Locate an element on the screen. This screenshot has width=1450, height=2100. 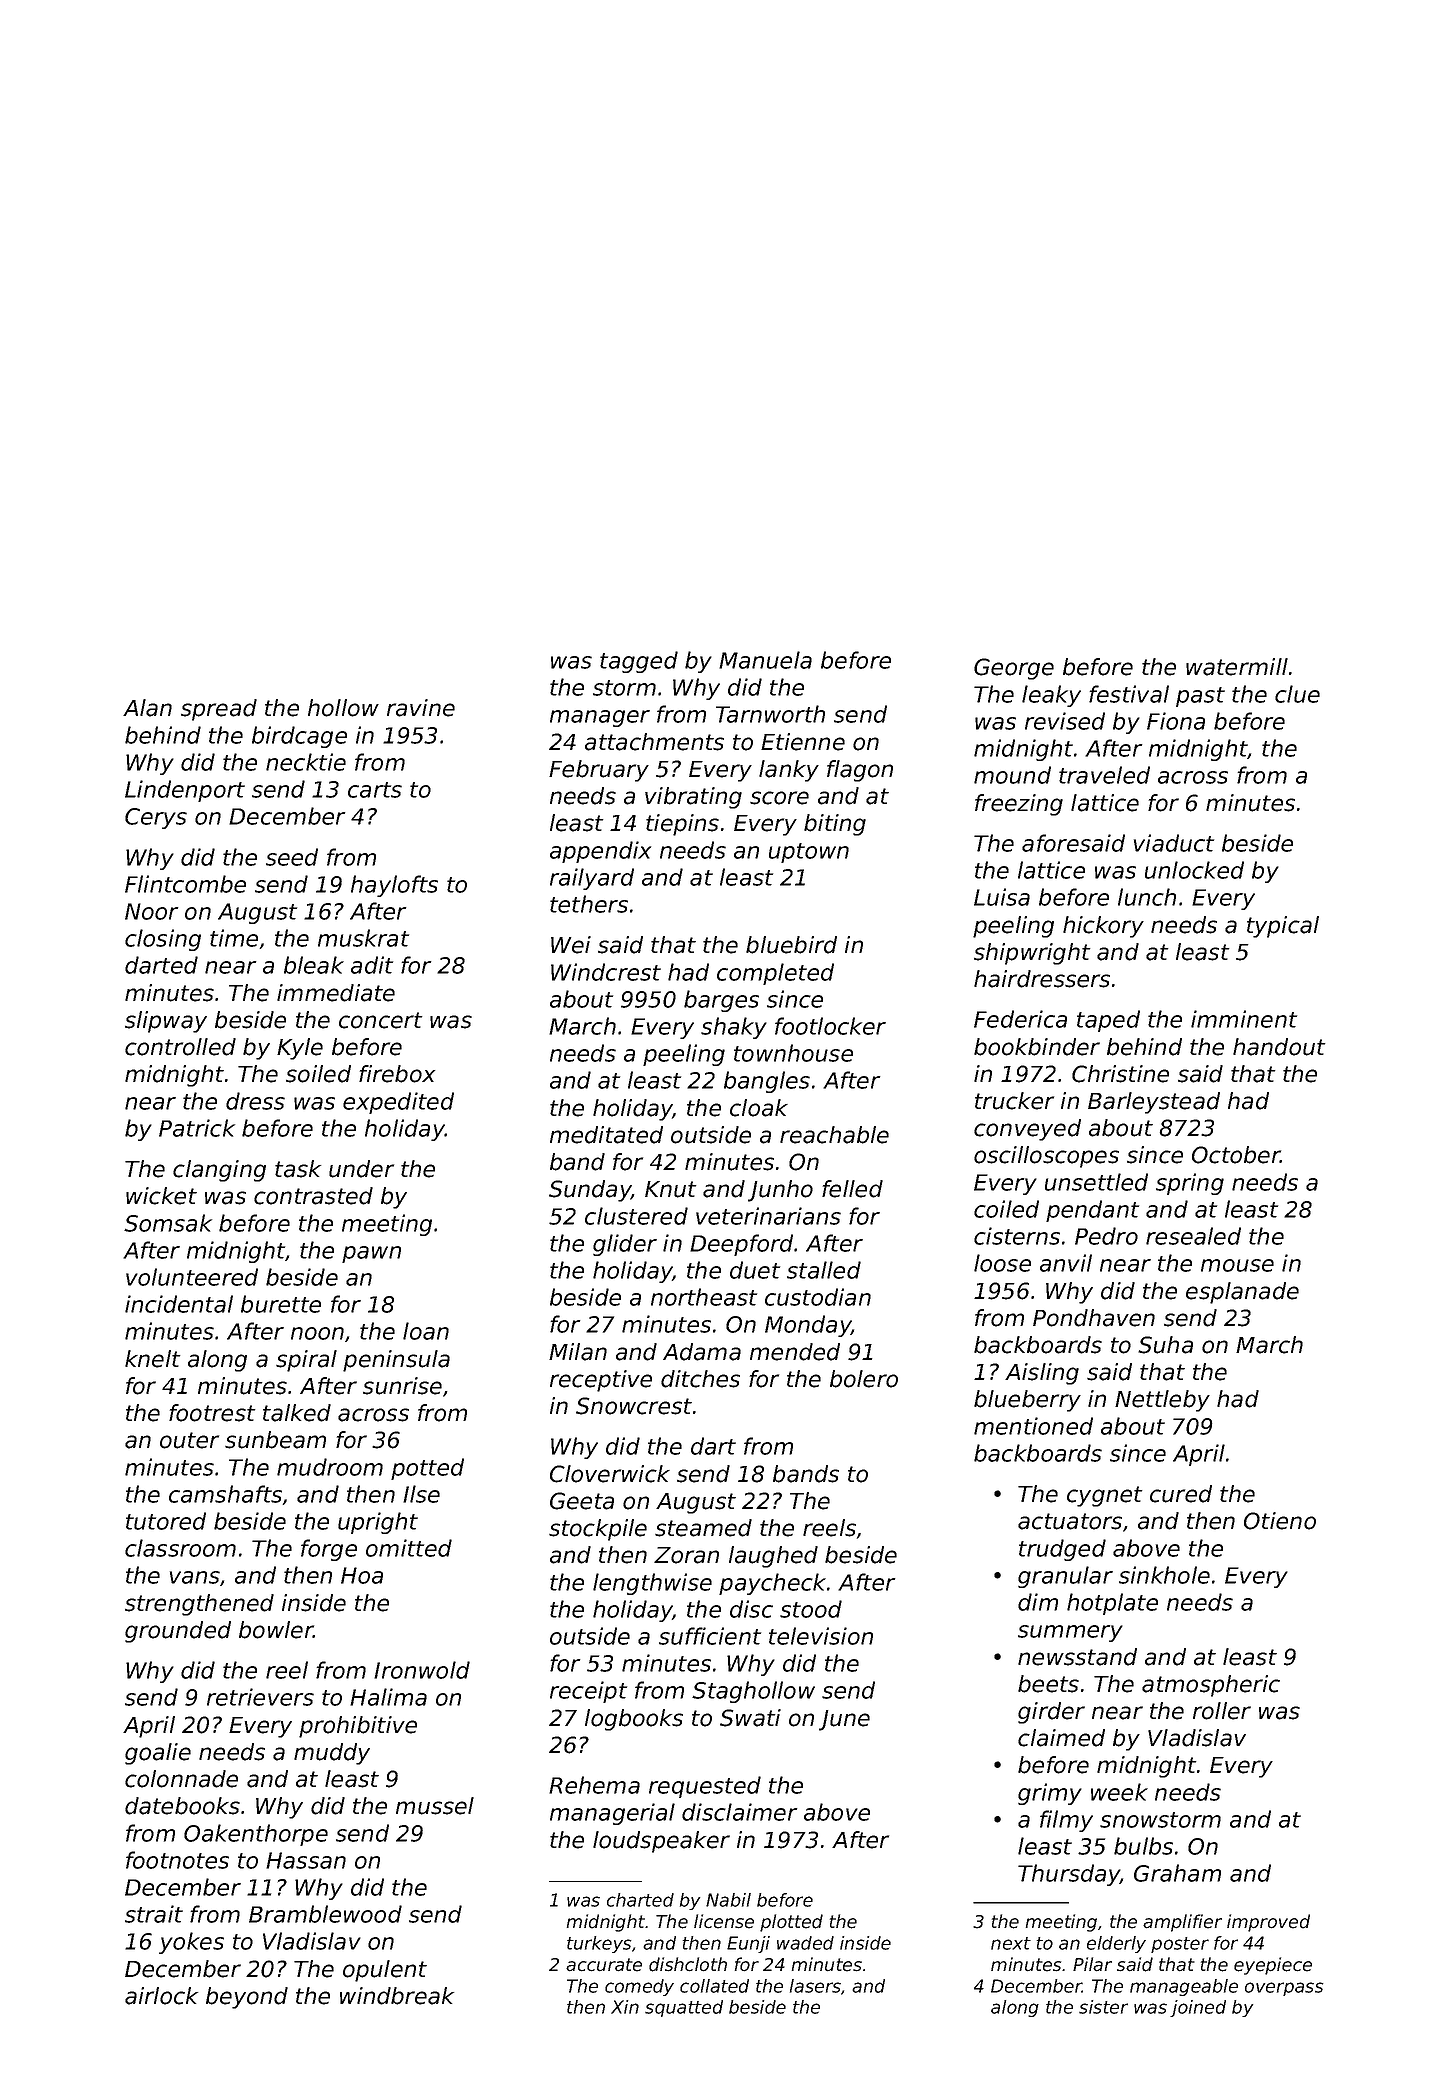
spread is located at coordinates (219, 710).
